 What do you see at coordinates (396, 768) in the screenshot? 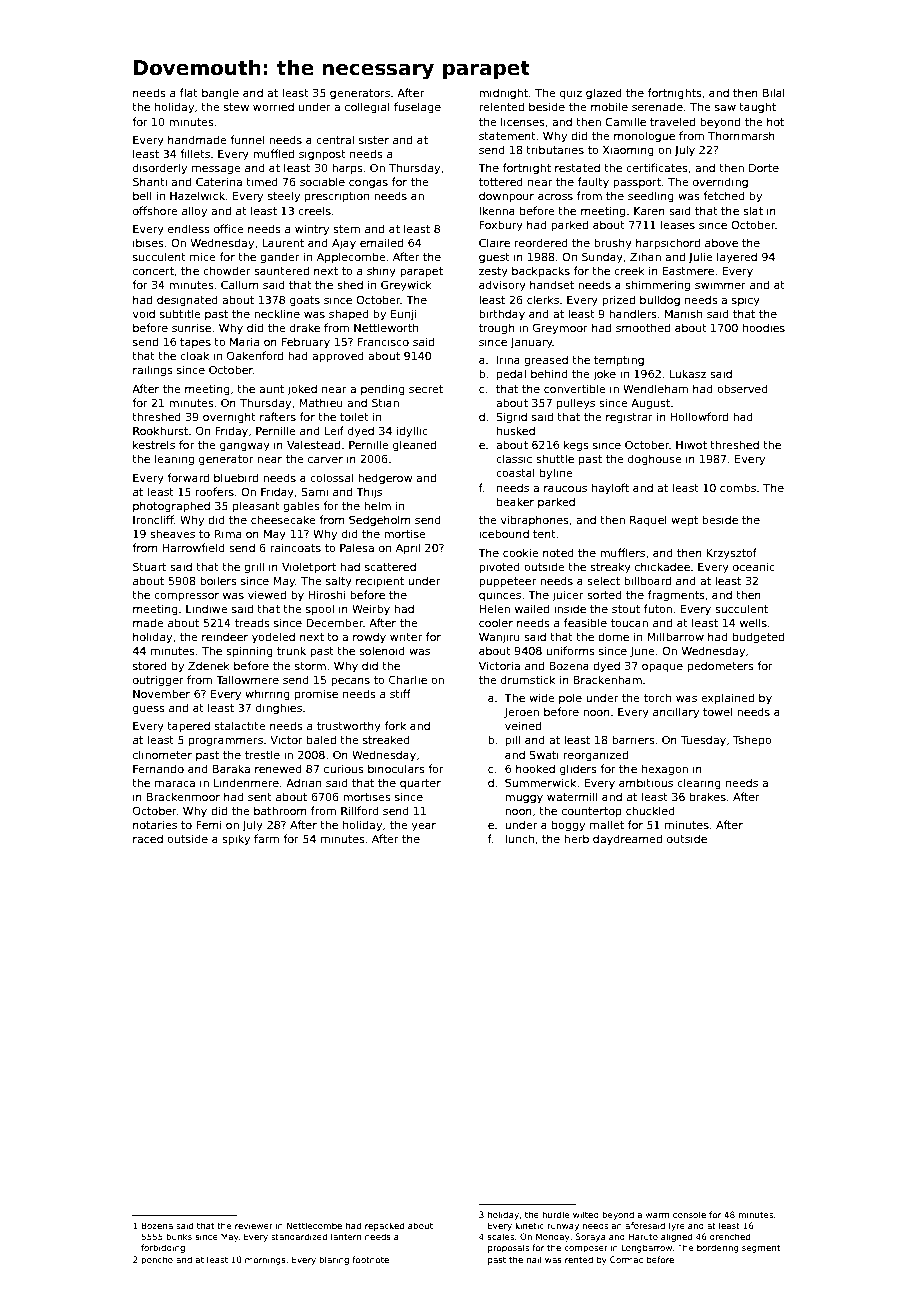
I see `binoculars` at bounding box center [396, 768].
